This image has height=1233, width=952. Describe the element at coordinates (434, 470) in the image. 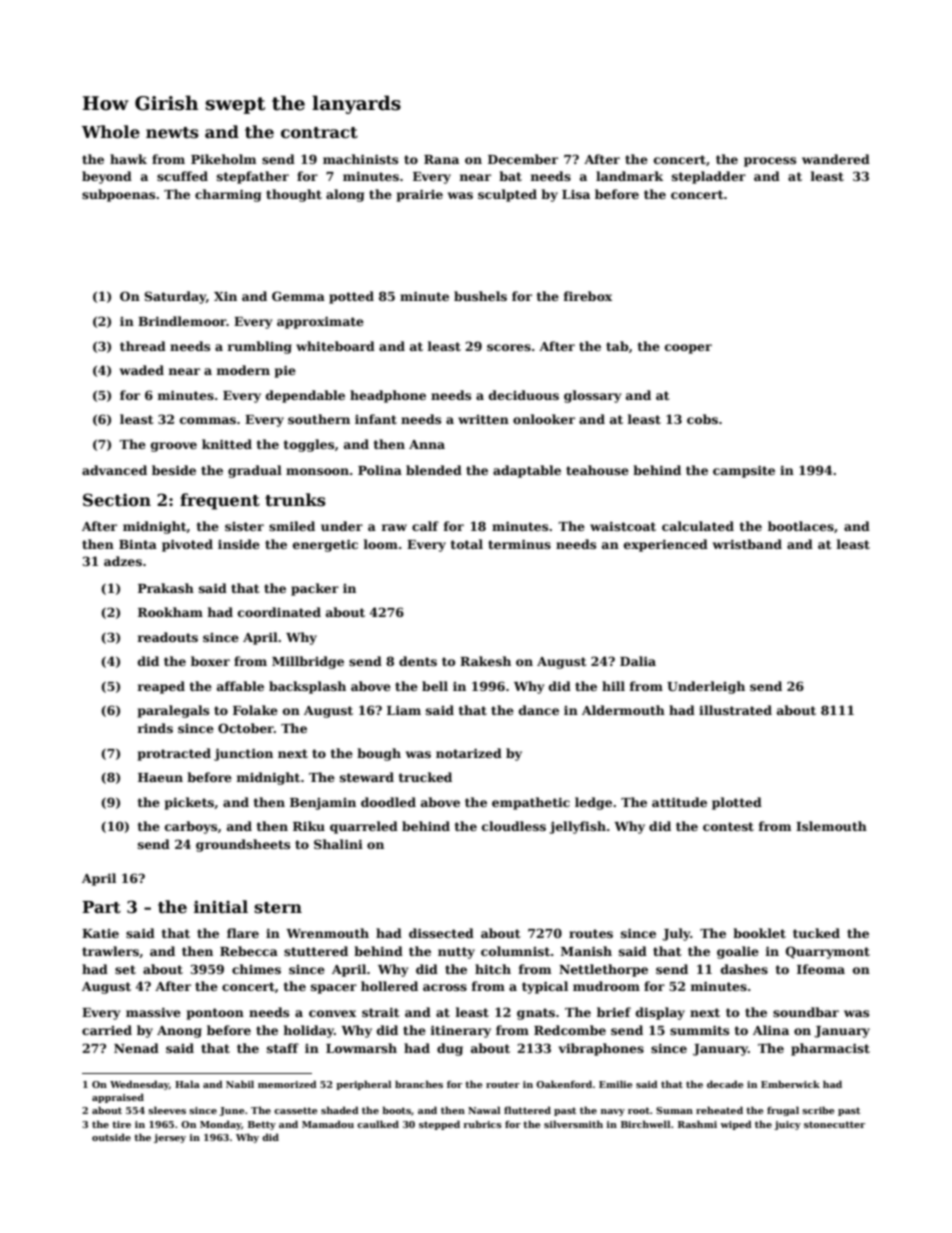

I see `blended` at that location.
